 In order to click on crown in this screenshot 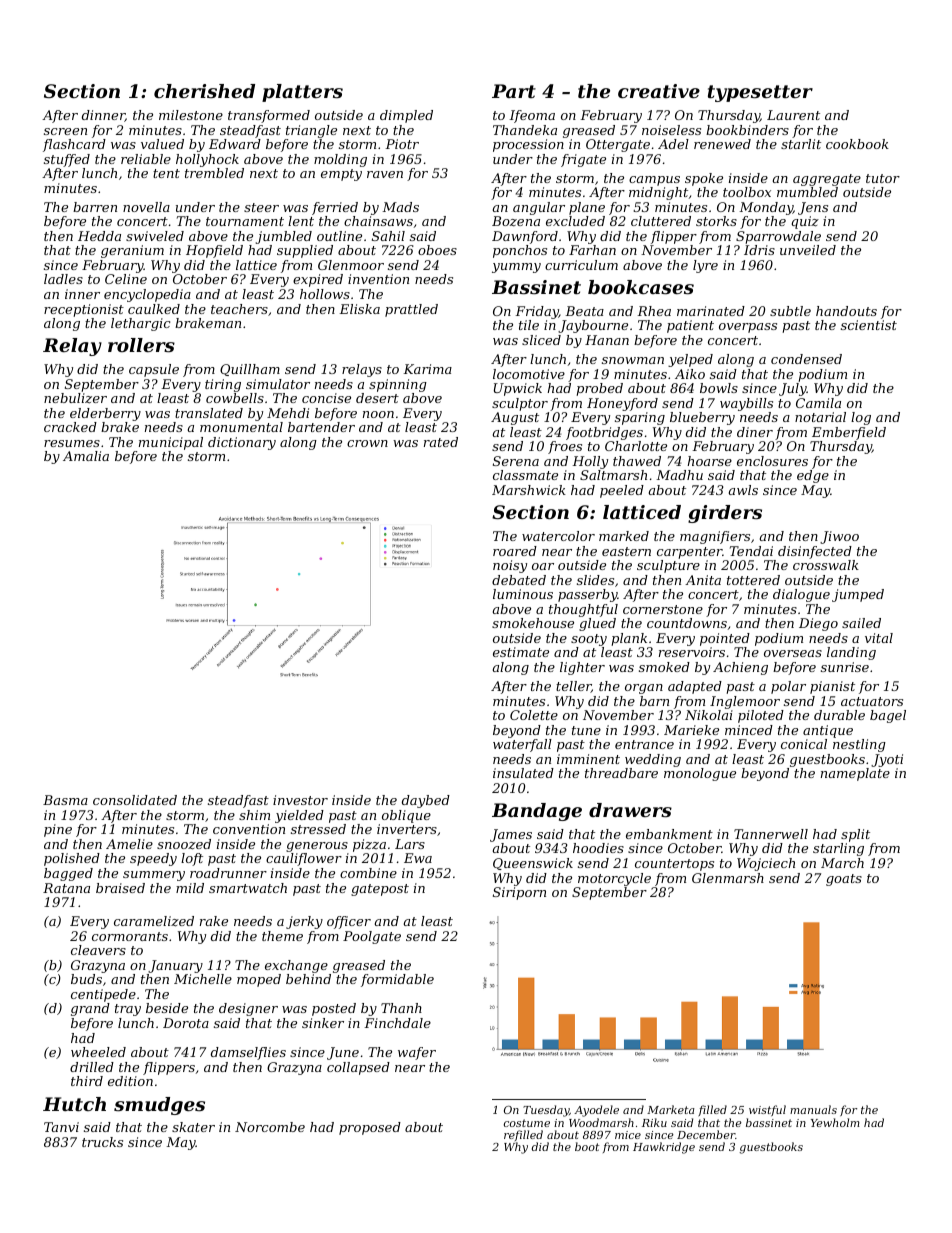, I will do `click(367, 443)`.
